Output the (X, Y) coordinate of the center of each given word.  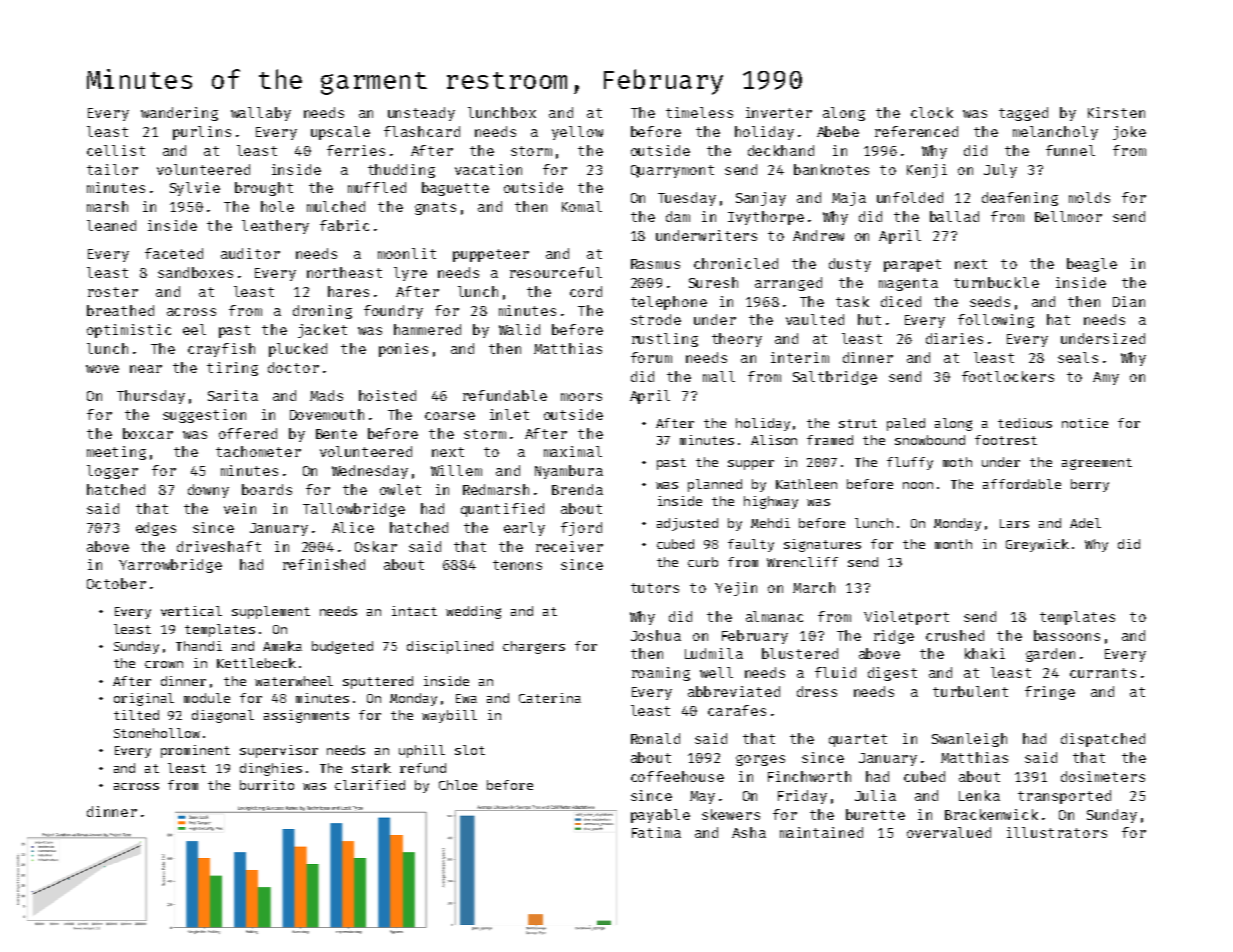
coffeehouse (677, 776)
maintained (821, 832)
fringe (1050, 693)
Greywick (1037, 545)
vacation (488, 169)
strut (858, 423)
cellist (116, 150)
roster (113, 292)
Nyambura (569, 472)
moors (581, 397)
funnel (1070, 150)
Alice (353, 527)
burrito (267, 785)
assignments (306, 716)
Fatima (656, 832)
